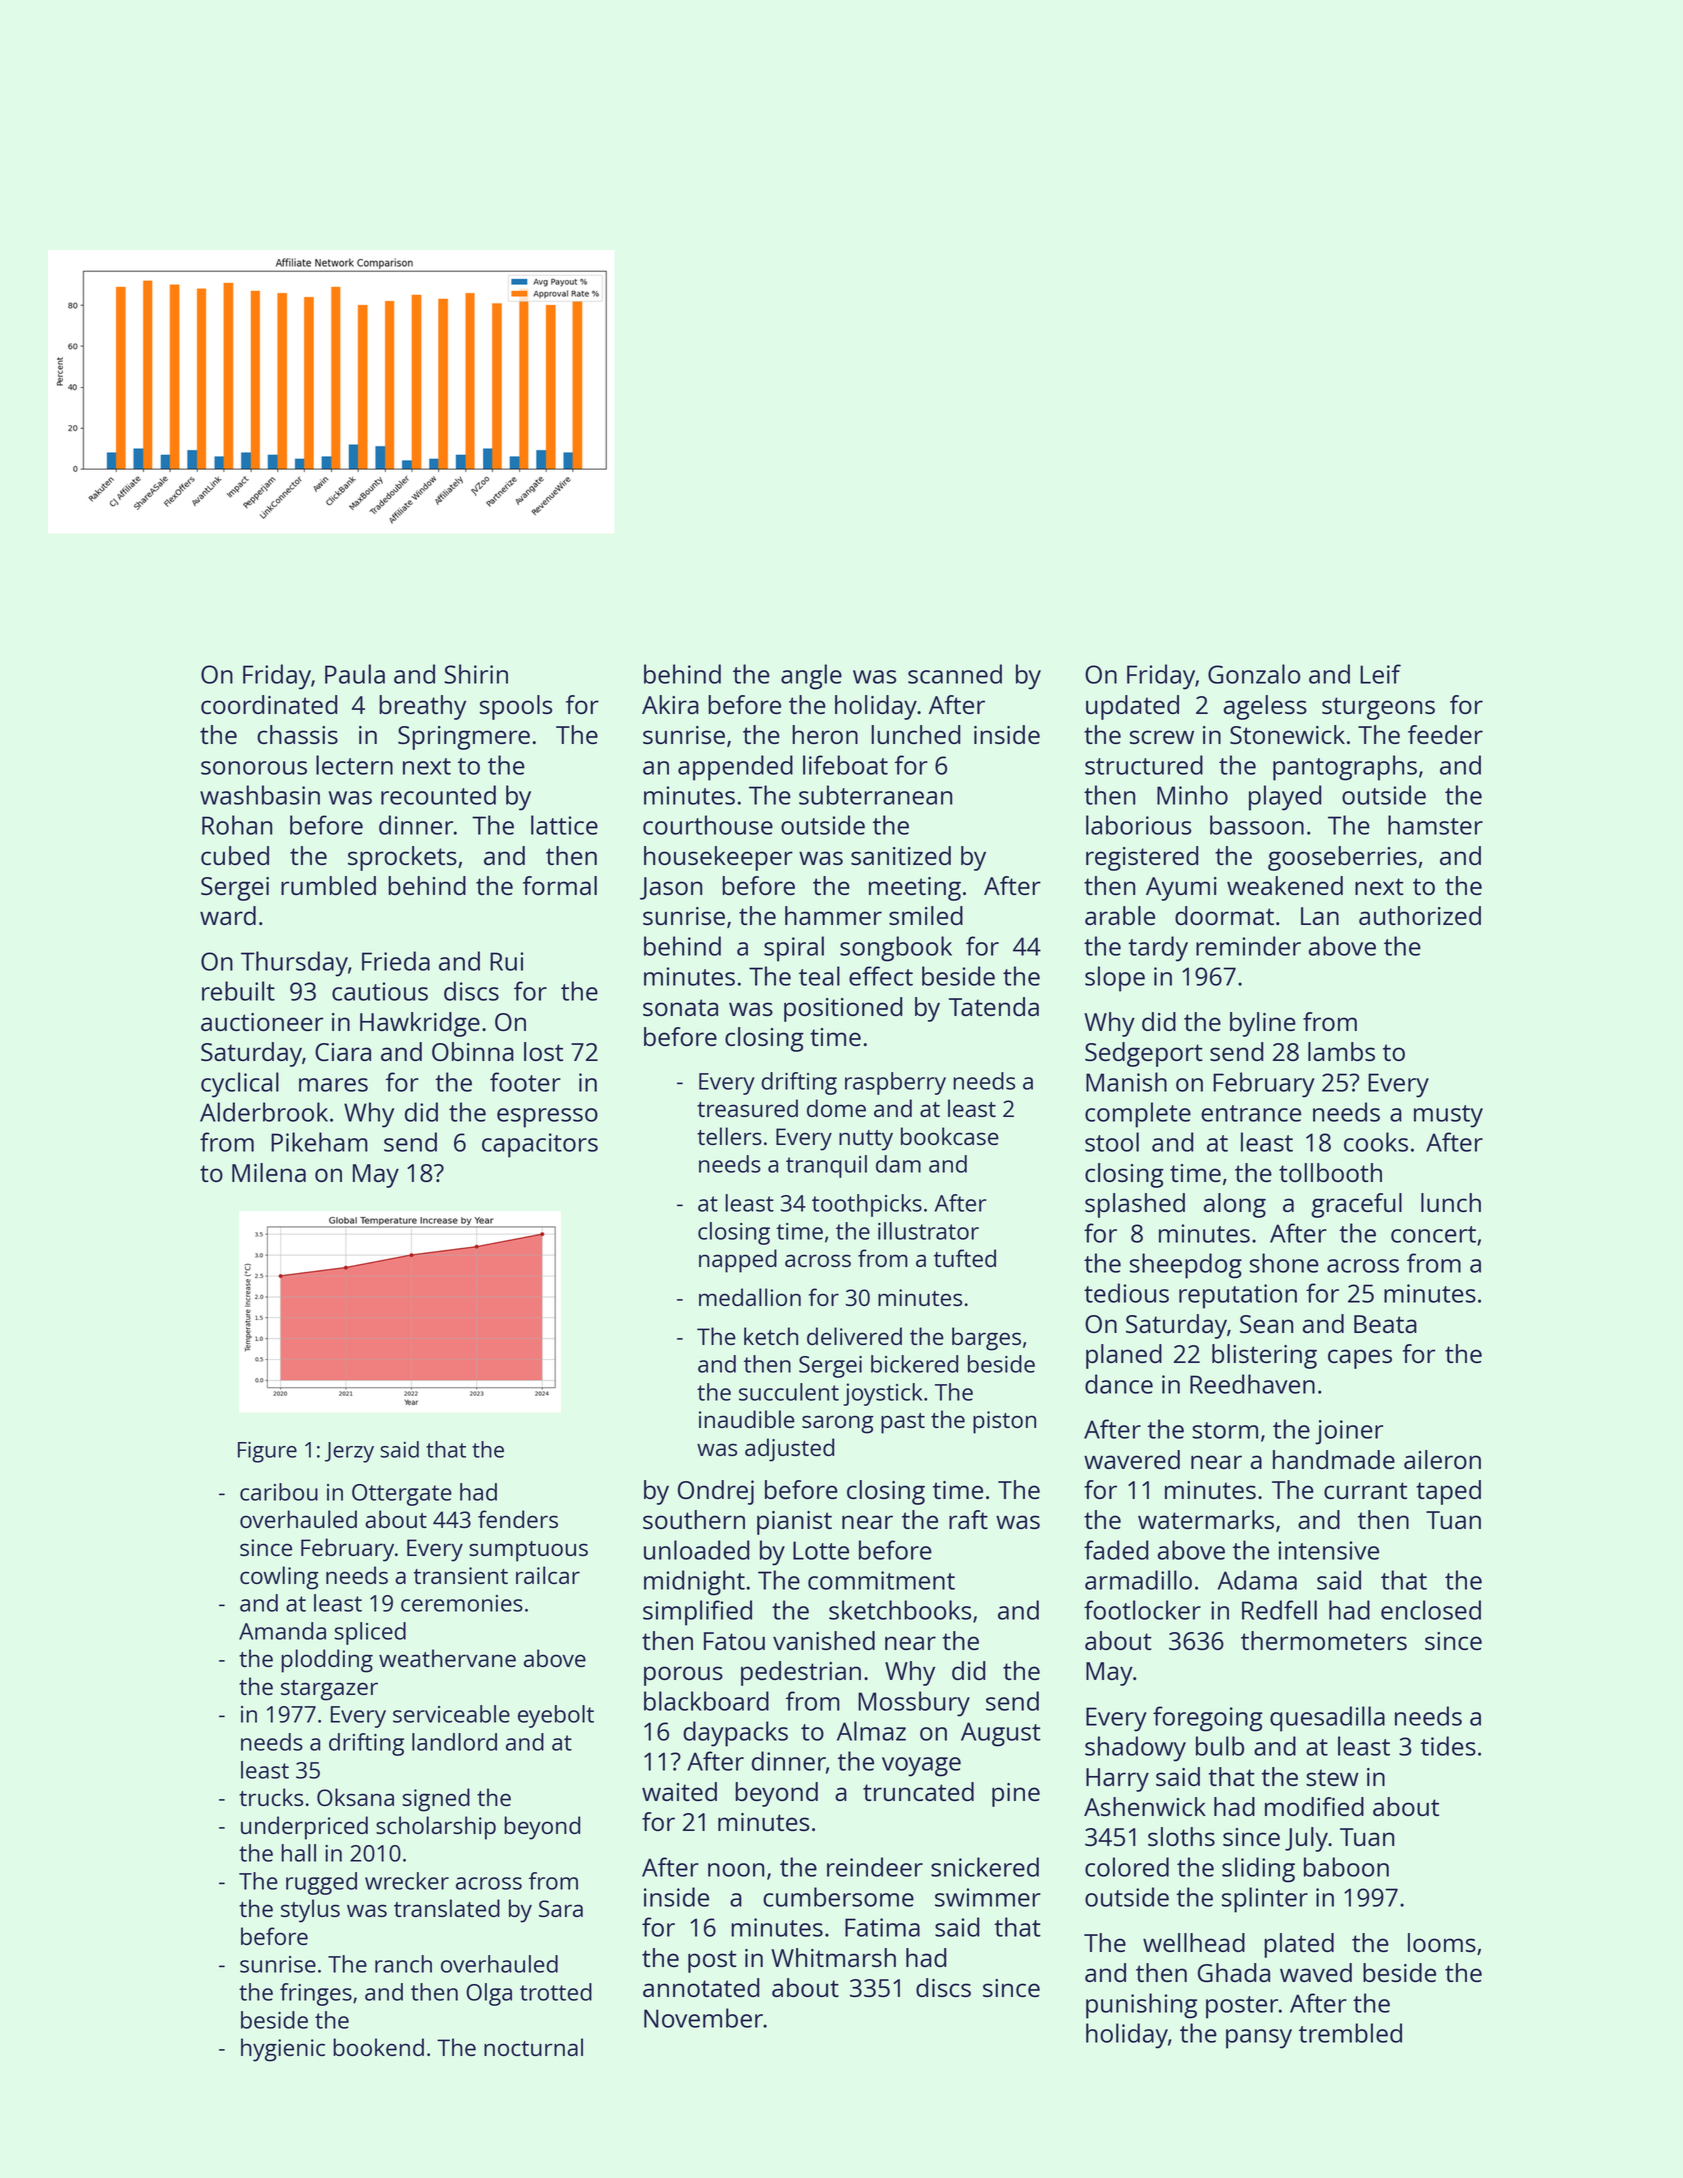 Image resolution: width=1683 pixels, height=2178 pixels. Describe the element at coordinates (283, 2050) in the screenshot. I see `hygienic` at that location.
